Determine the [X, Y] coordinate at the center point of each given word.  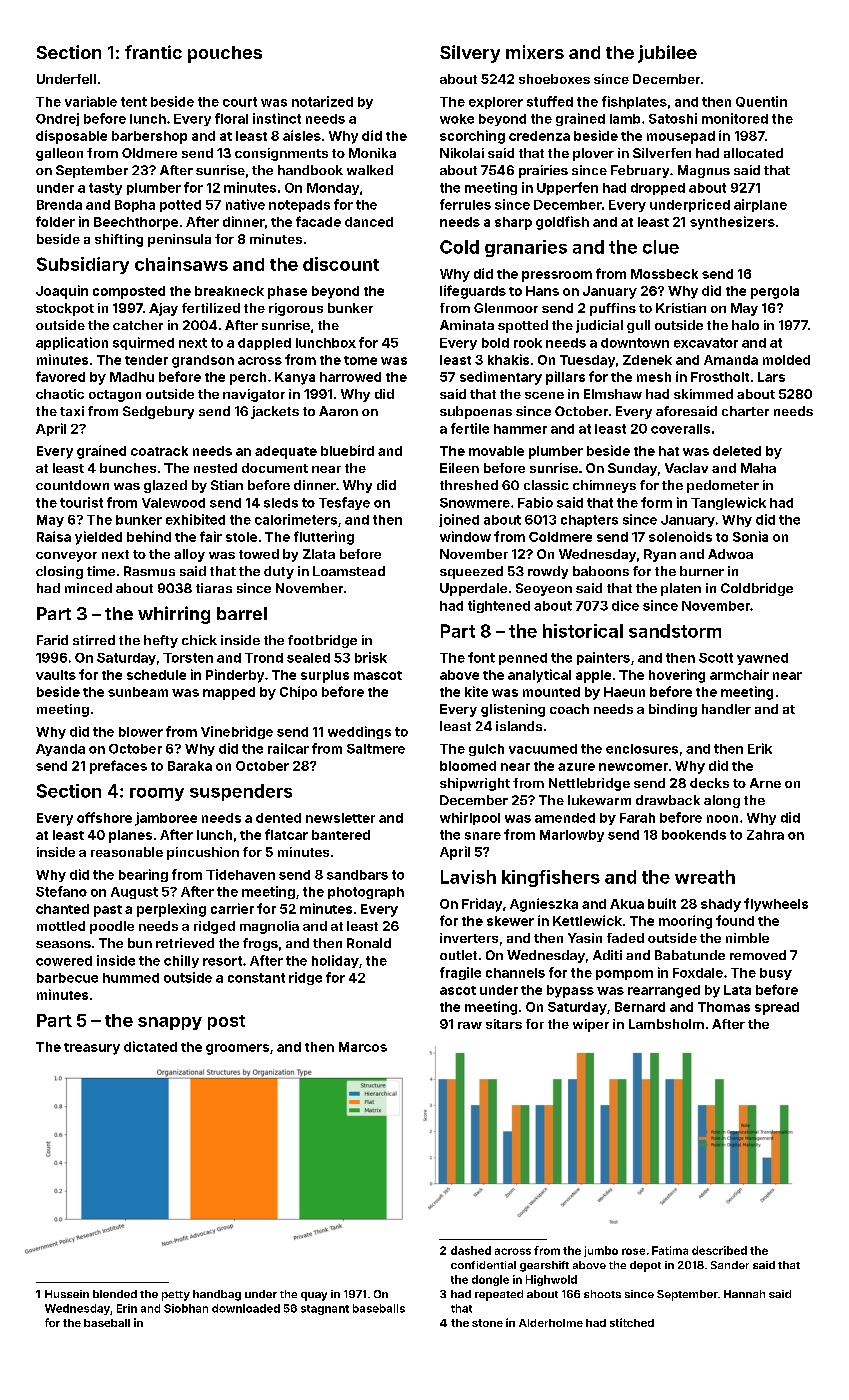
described [719, 1250]
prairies [543, 171]
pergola [775, 292]
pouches [225, 54]
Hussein [67, 1294]
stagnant [325, 1310]
